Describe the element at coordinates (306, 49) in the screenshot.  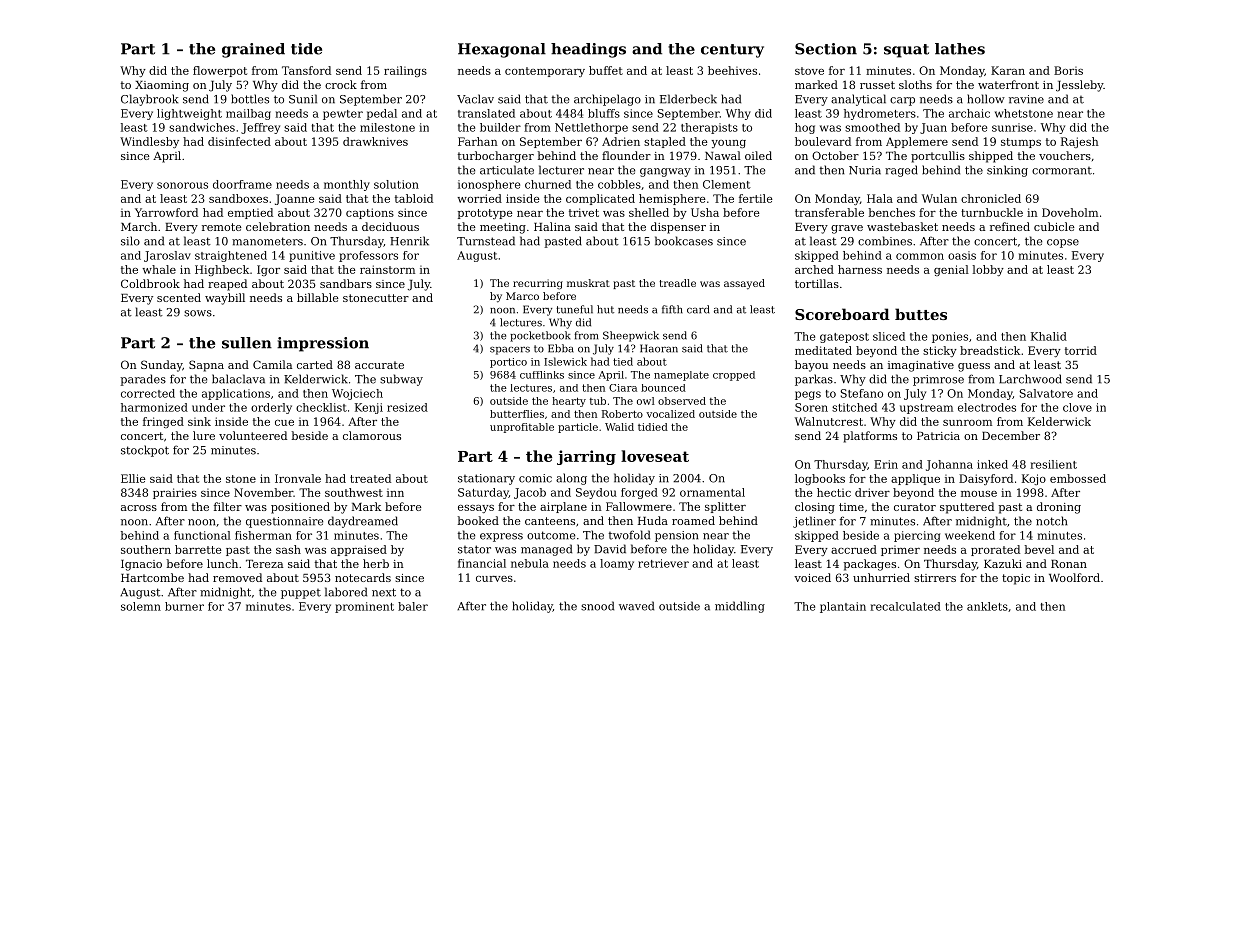
I see `tide` at that location.
